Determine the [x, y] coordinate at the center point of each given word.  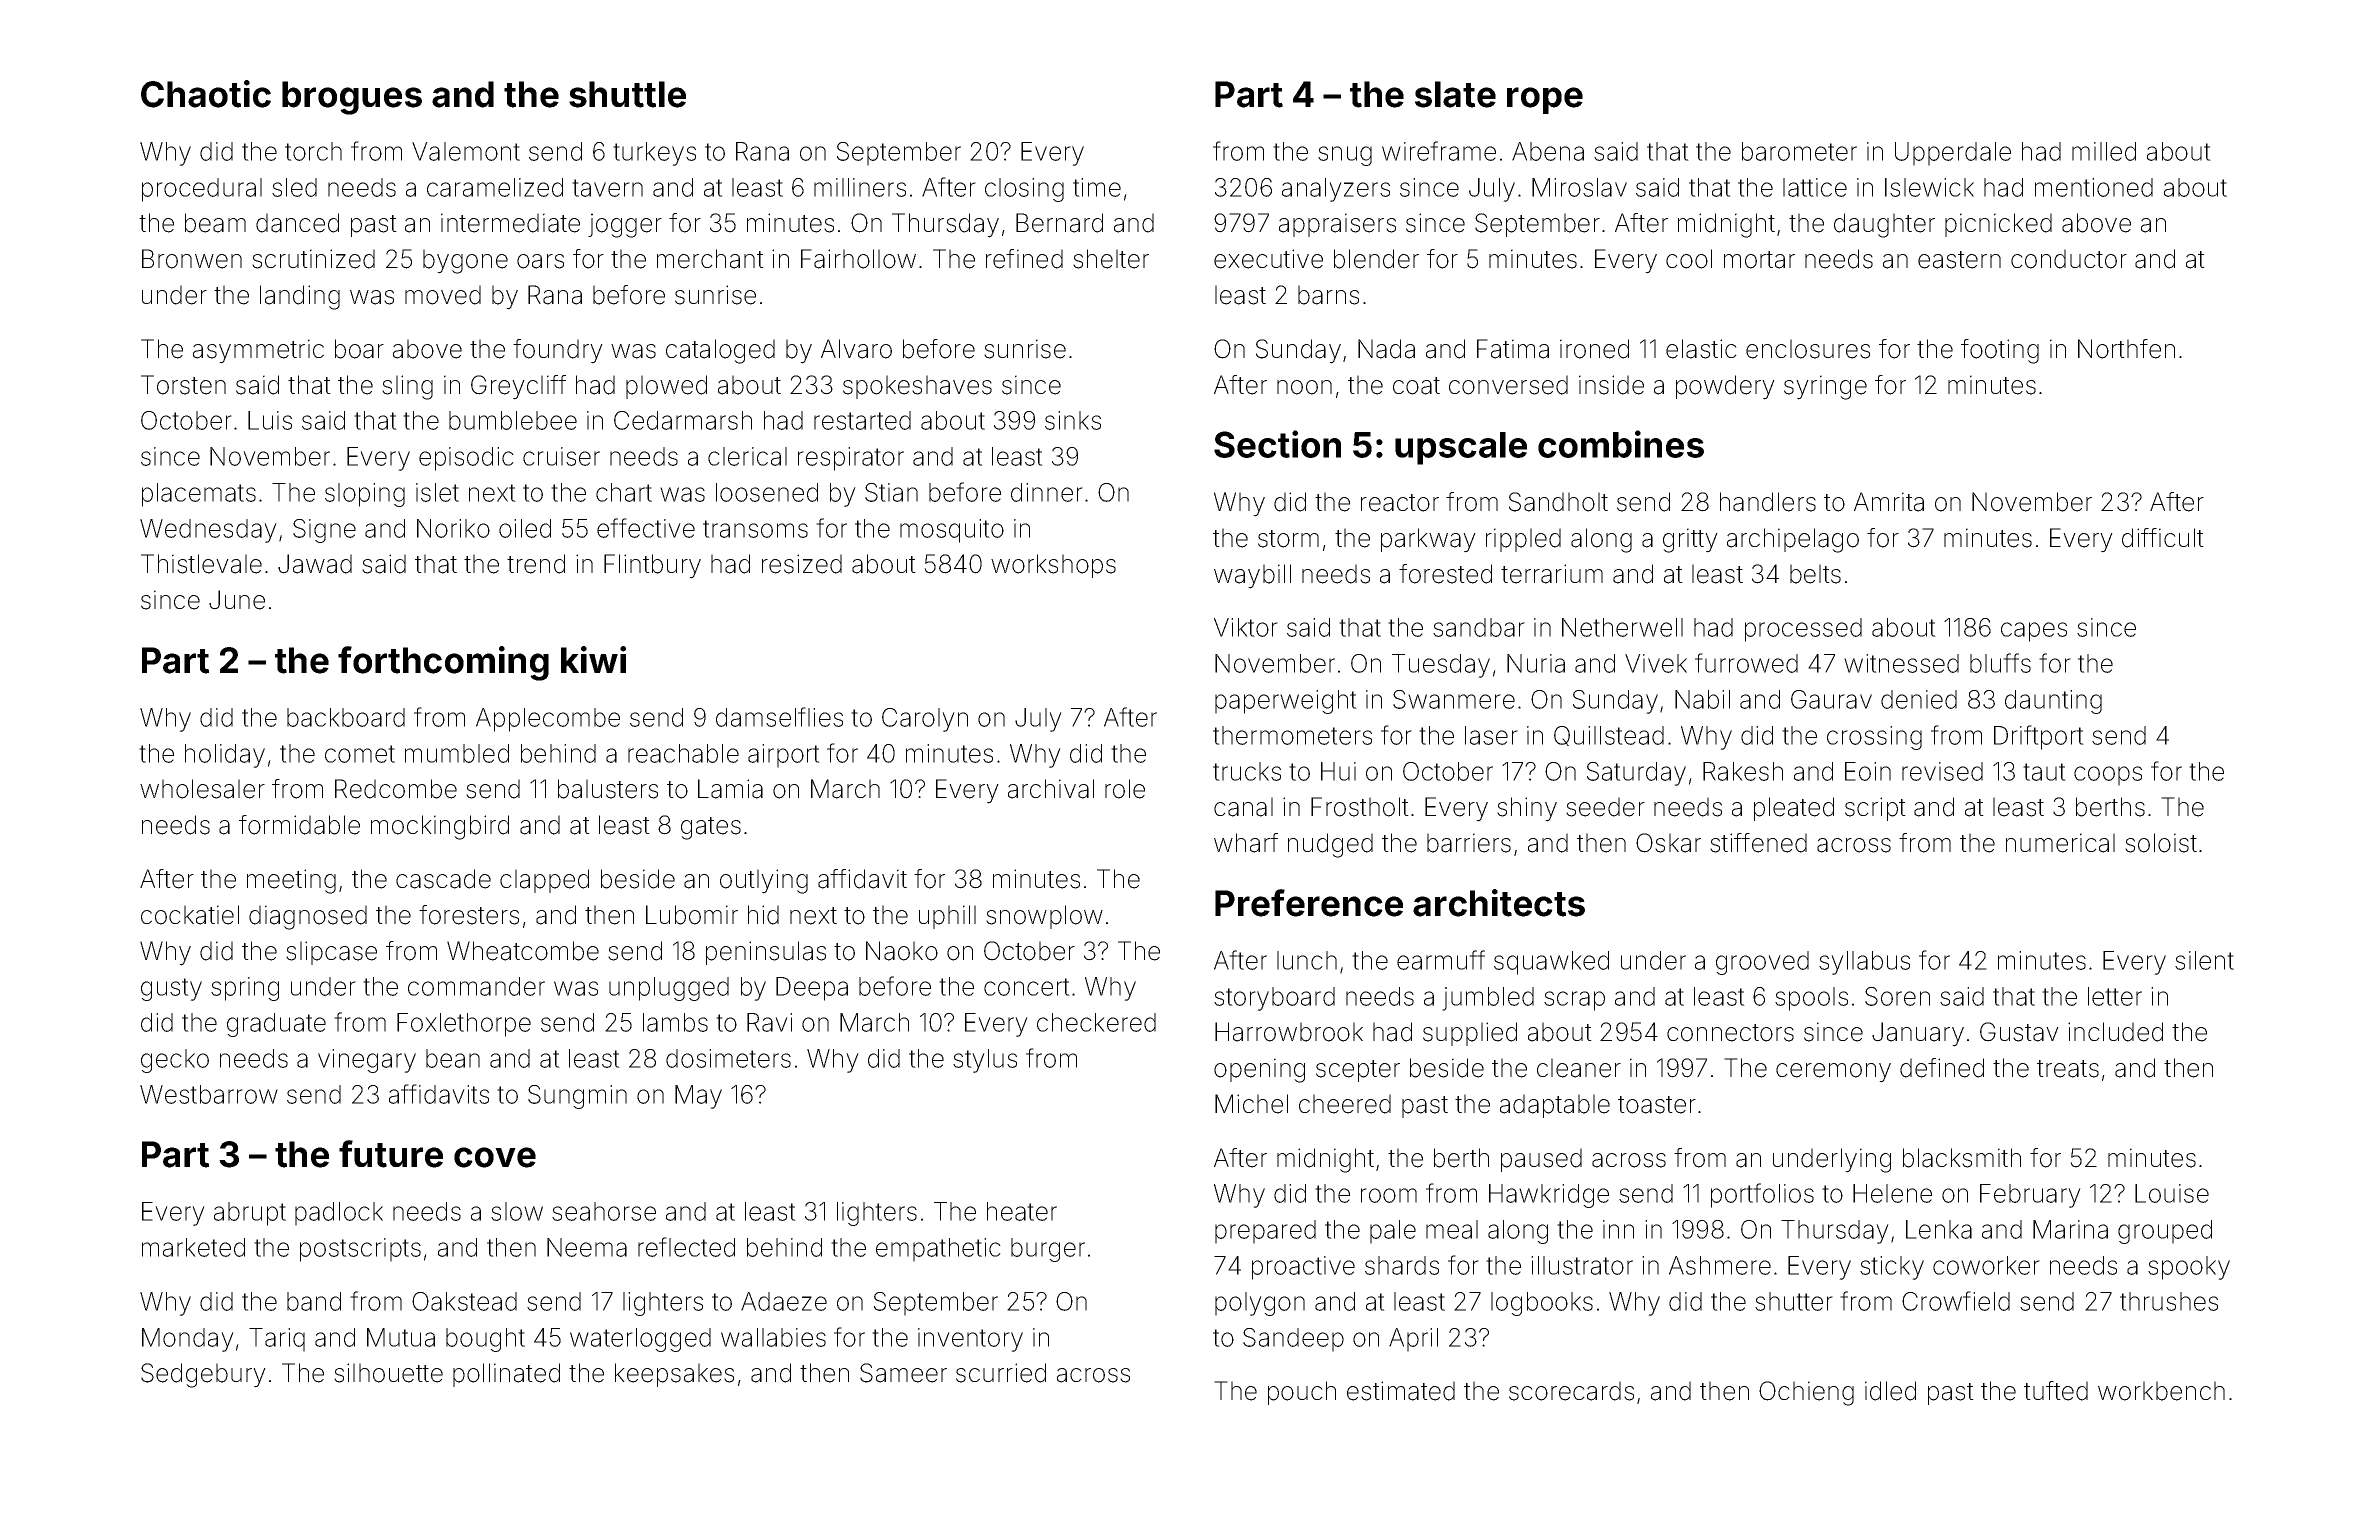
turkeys [654, 154]
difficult [2163, 538]
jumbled [1488, 999]
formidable [299, 825]
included [2115, 1032]
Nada [1386, 349]
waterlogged [640, 1340]
